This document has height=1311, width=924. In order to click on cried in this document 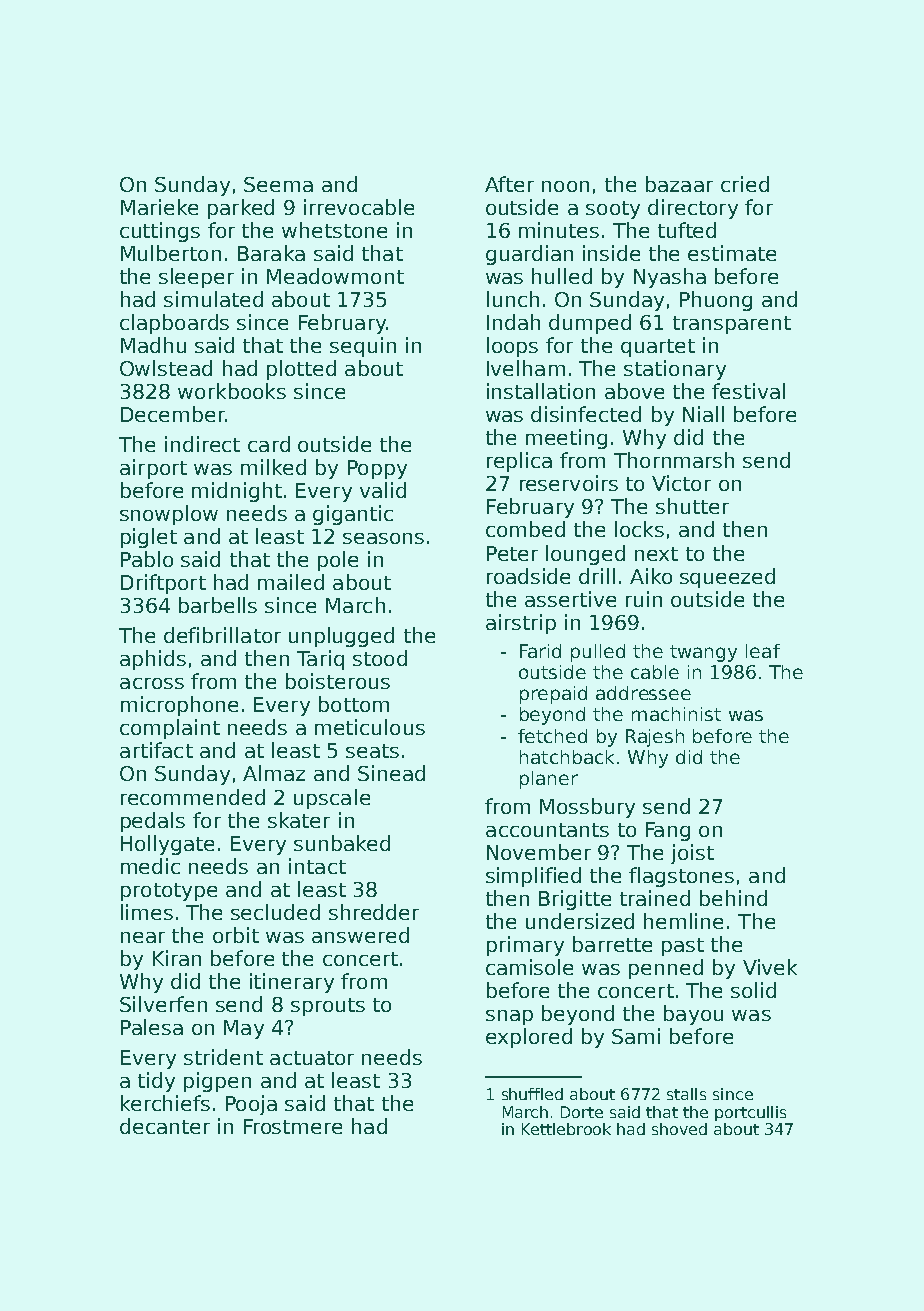, I will do `click(745, 184)`.
